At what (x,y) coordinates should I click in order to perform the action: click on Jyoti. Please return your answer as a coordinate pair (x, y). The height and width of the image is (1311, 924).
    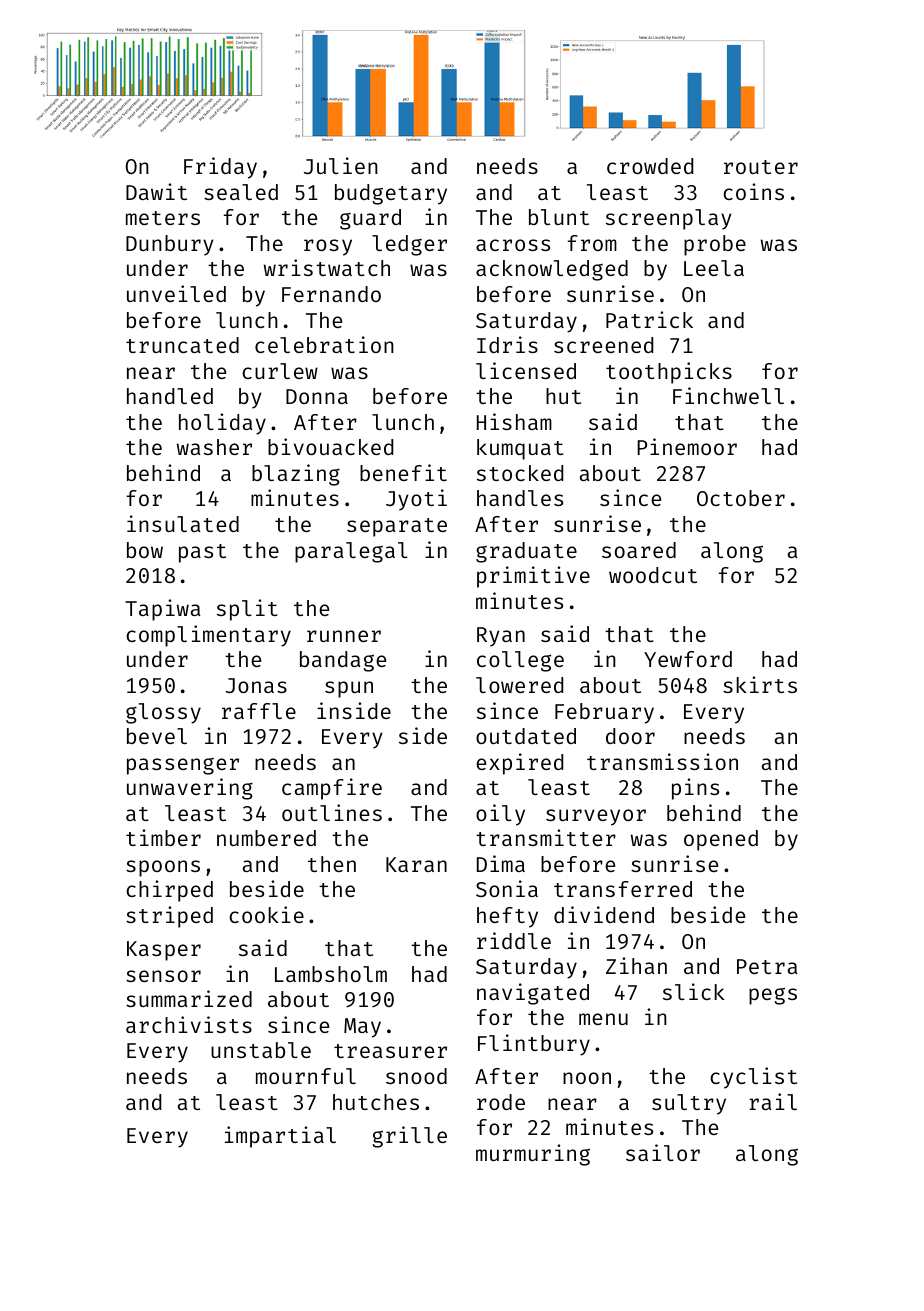
    Looking at the image, I should click on (416, 500).
